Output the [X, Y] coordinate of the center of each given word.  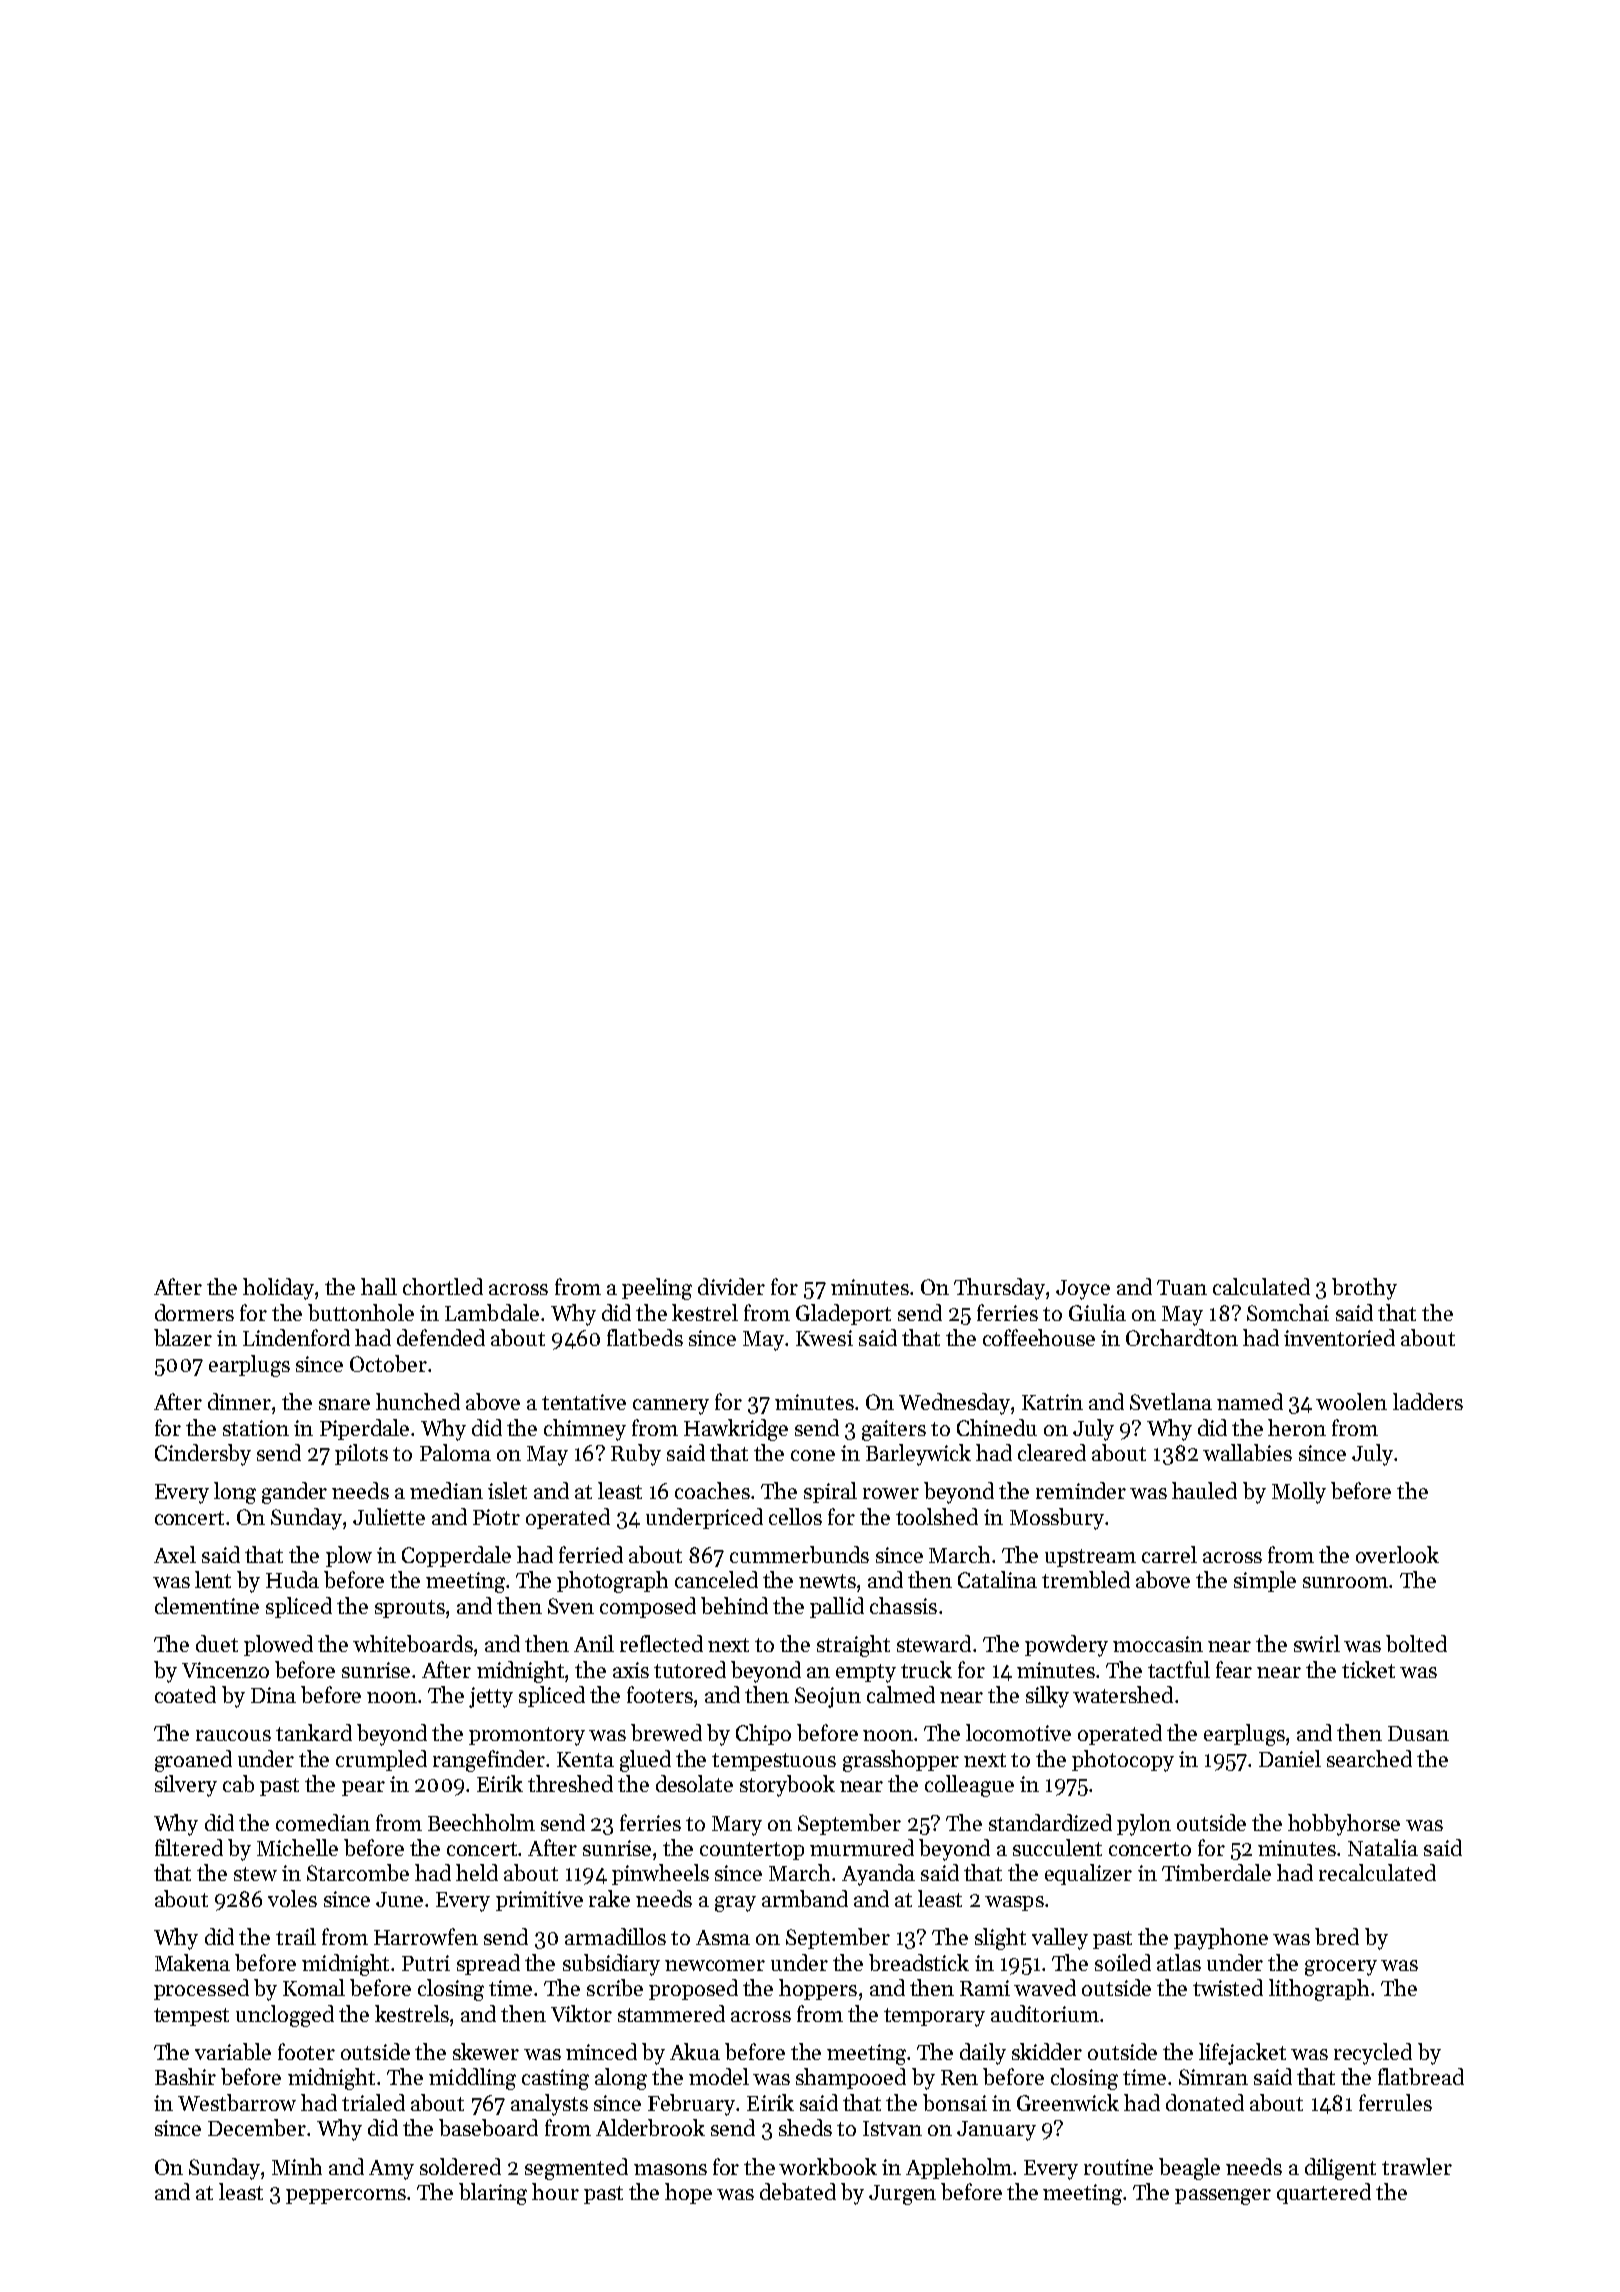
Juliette [389, 1516]
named [1250, 1401]
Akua [695, 2051]
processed [201, 1989]
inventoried [1339, 1337]
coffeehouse [1039, 1337]
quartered [1324, 2193]
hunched [418, 1401]
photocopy [1123, 1761]
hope [688, 2193]
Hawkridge [736, 1430]
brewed [666, 1732]
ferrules [1395, 2102]
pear [363, 1788]
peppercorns [346, 2196]
